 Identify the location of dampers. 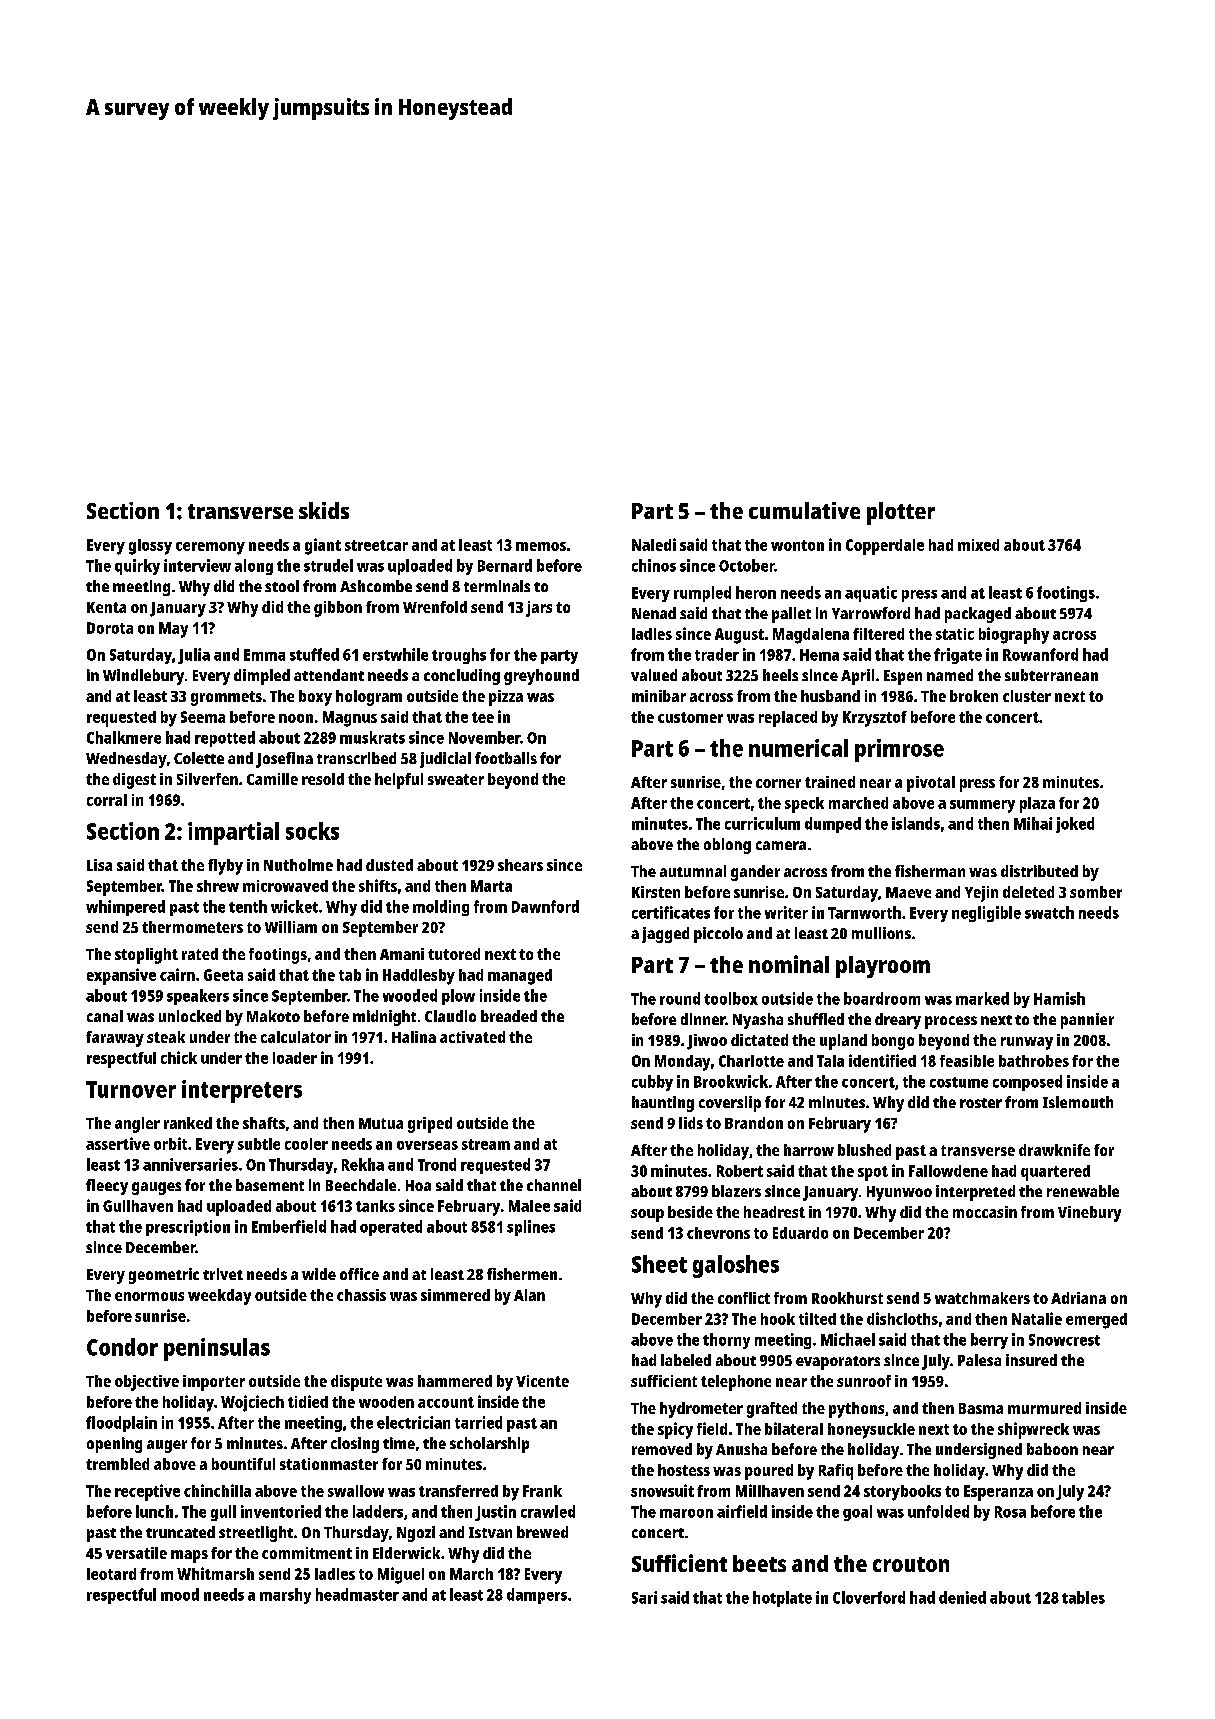
(537, 1596).
